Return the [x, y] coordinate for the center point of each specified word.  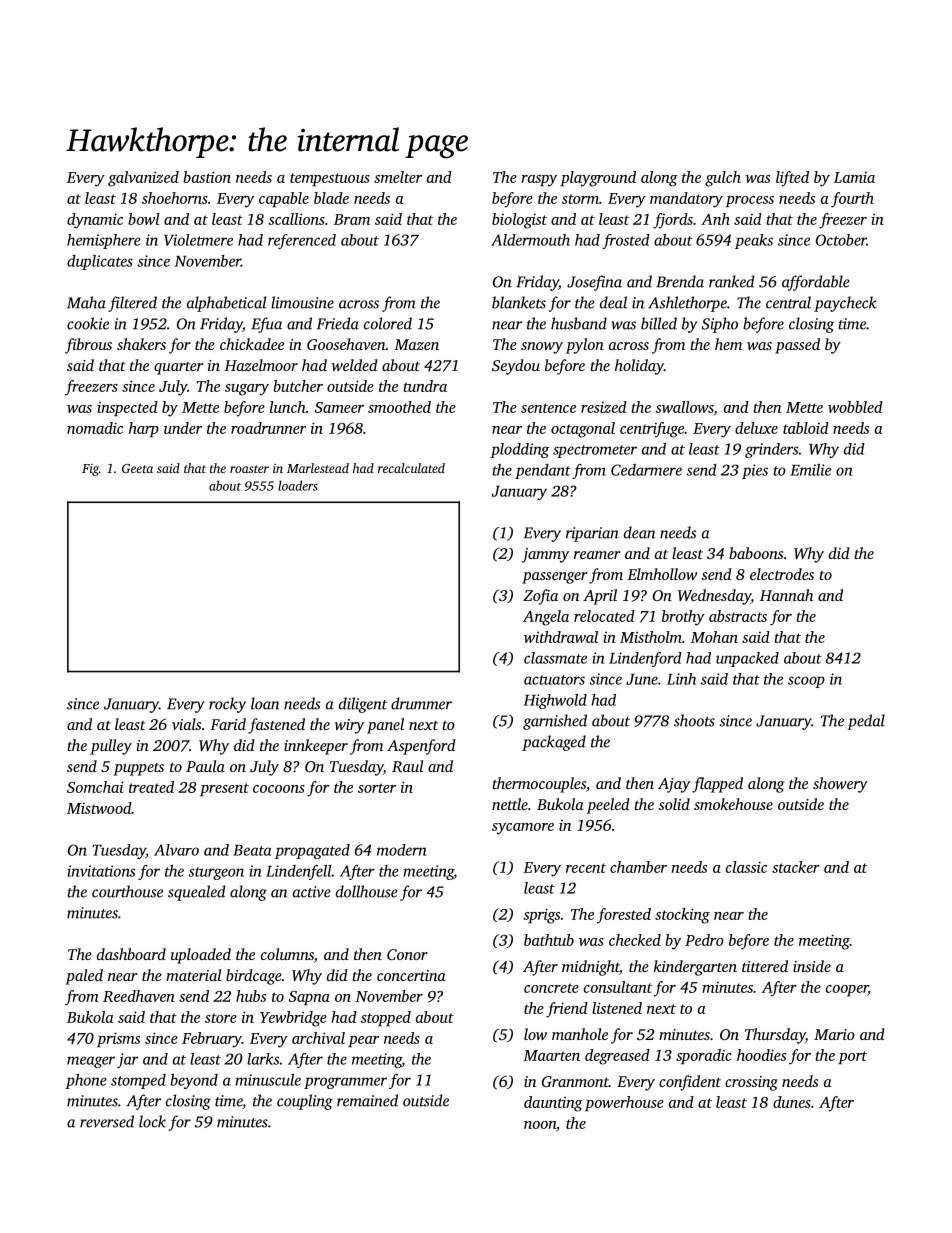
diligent [363, 705]
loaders [298, 485]
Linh [681, 679]
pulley [111, 747]
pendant [543, 471]
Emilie [810, 470]
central [788, 302]
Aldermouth [530, 240]
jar [127, 1060]
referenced [302, 241]
